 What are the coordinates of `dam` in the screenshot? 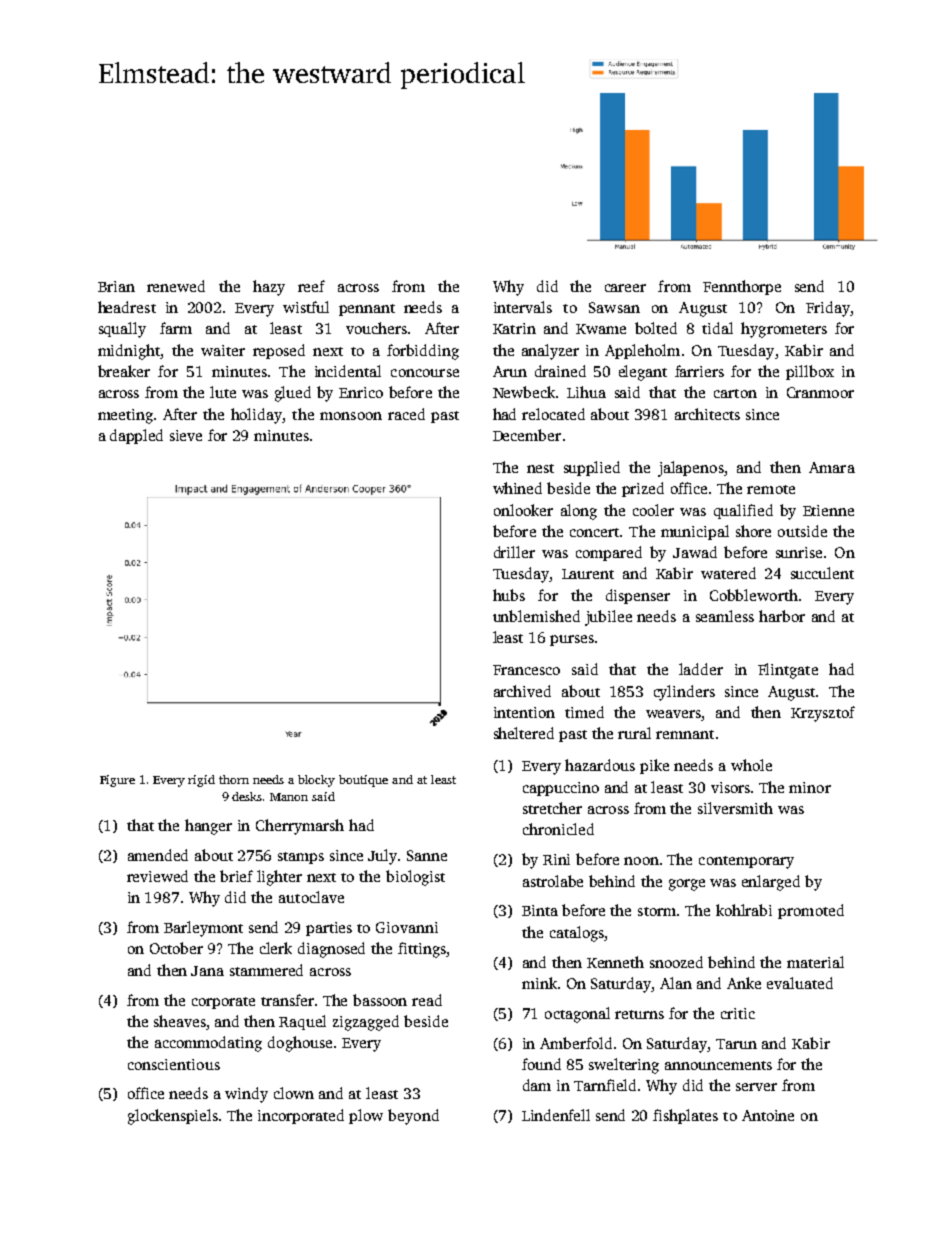 It's located at (537, 1085).
